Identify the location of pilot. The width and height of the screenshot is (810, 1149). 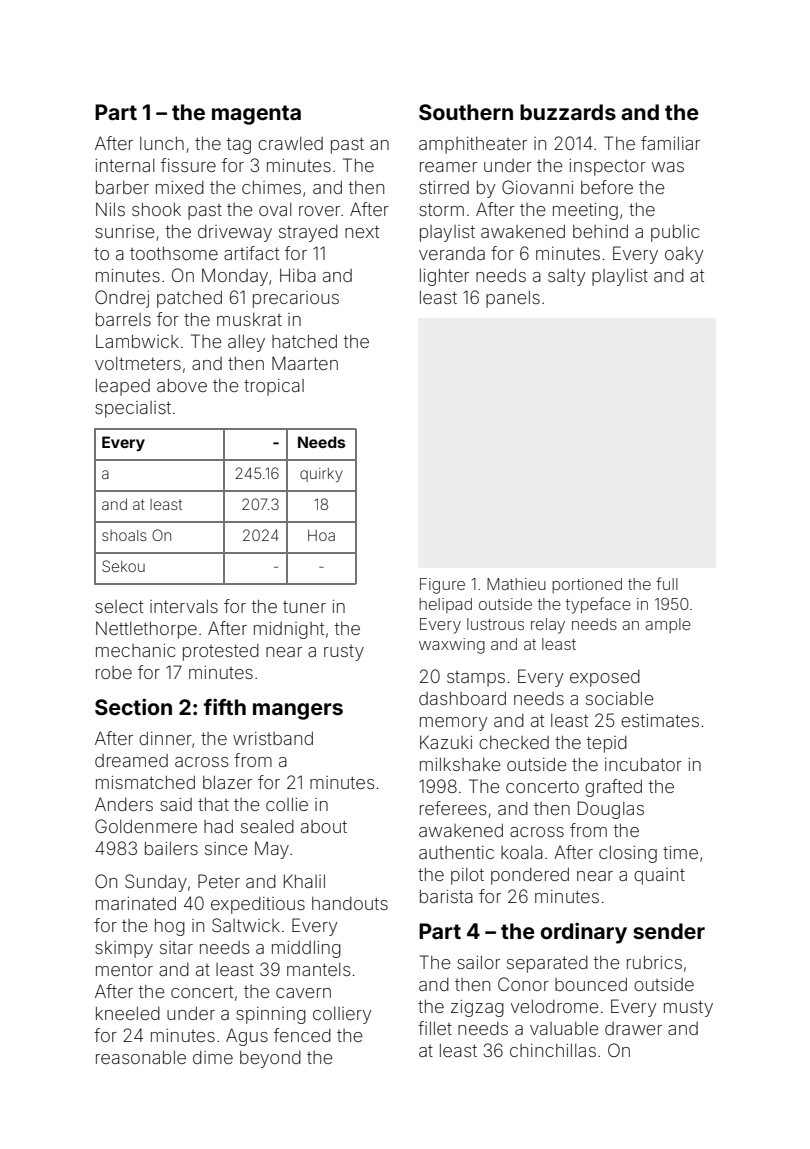
(467, 876).
